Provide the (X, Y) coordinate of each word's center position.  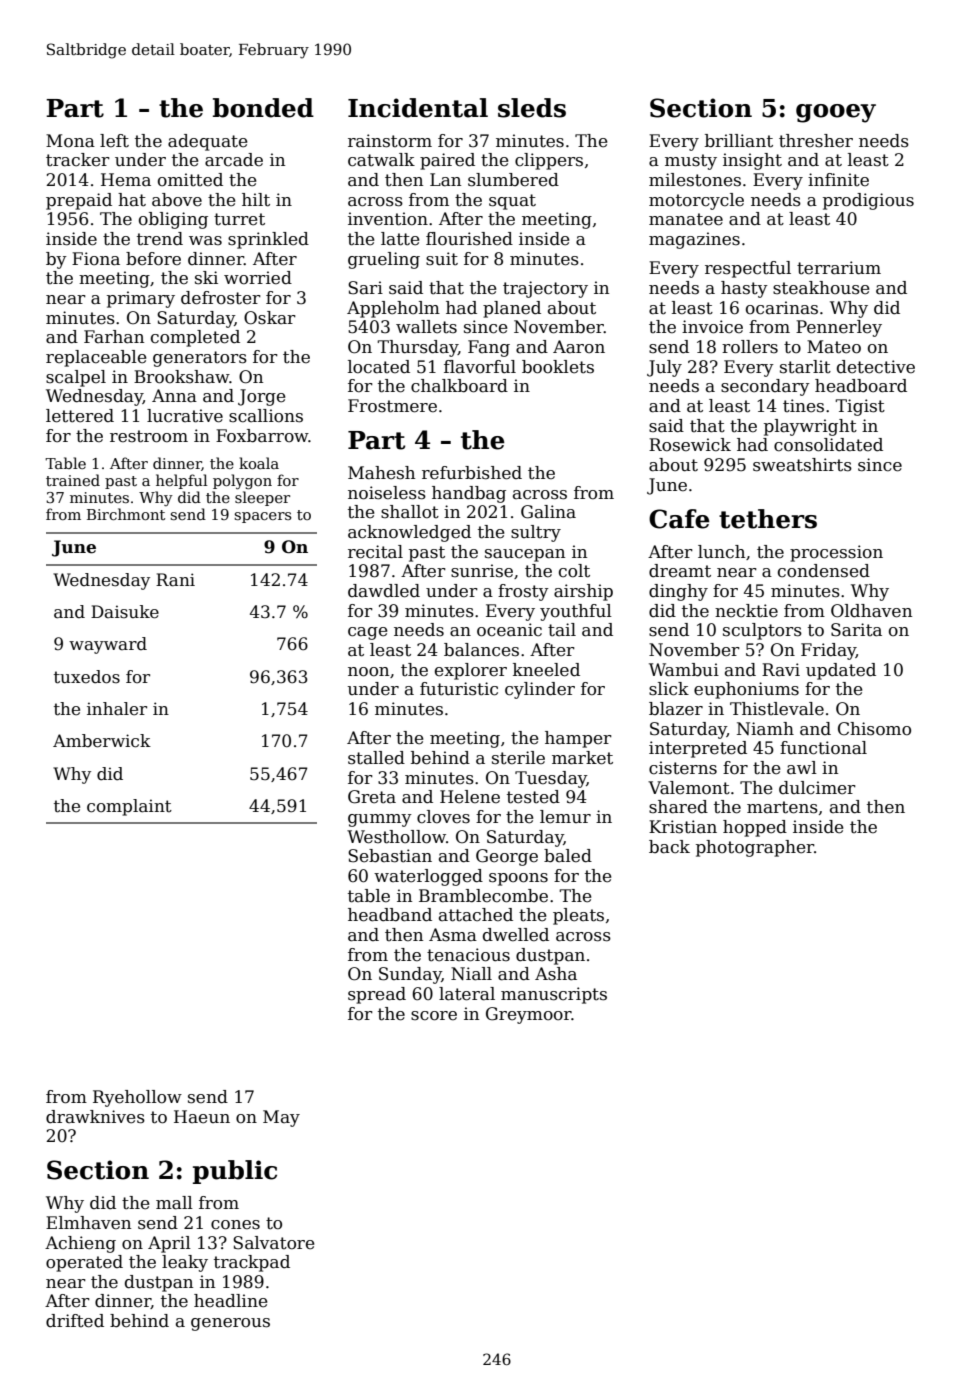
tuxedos (87, 677)
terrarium (839, 268)
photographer (755, 848)
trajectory (545, 289)
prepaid (79, 201)
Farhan (114, 337)
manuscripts (554, 995)
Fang (489, 348)
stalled (376, 758)
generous (230, 1324)
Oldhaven (871, 611)
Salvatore (273, 1243)
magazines (694, 240)
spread (377, 995)
